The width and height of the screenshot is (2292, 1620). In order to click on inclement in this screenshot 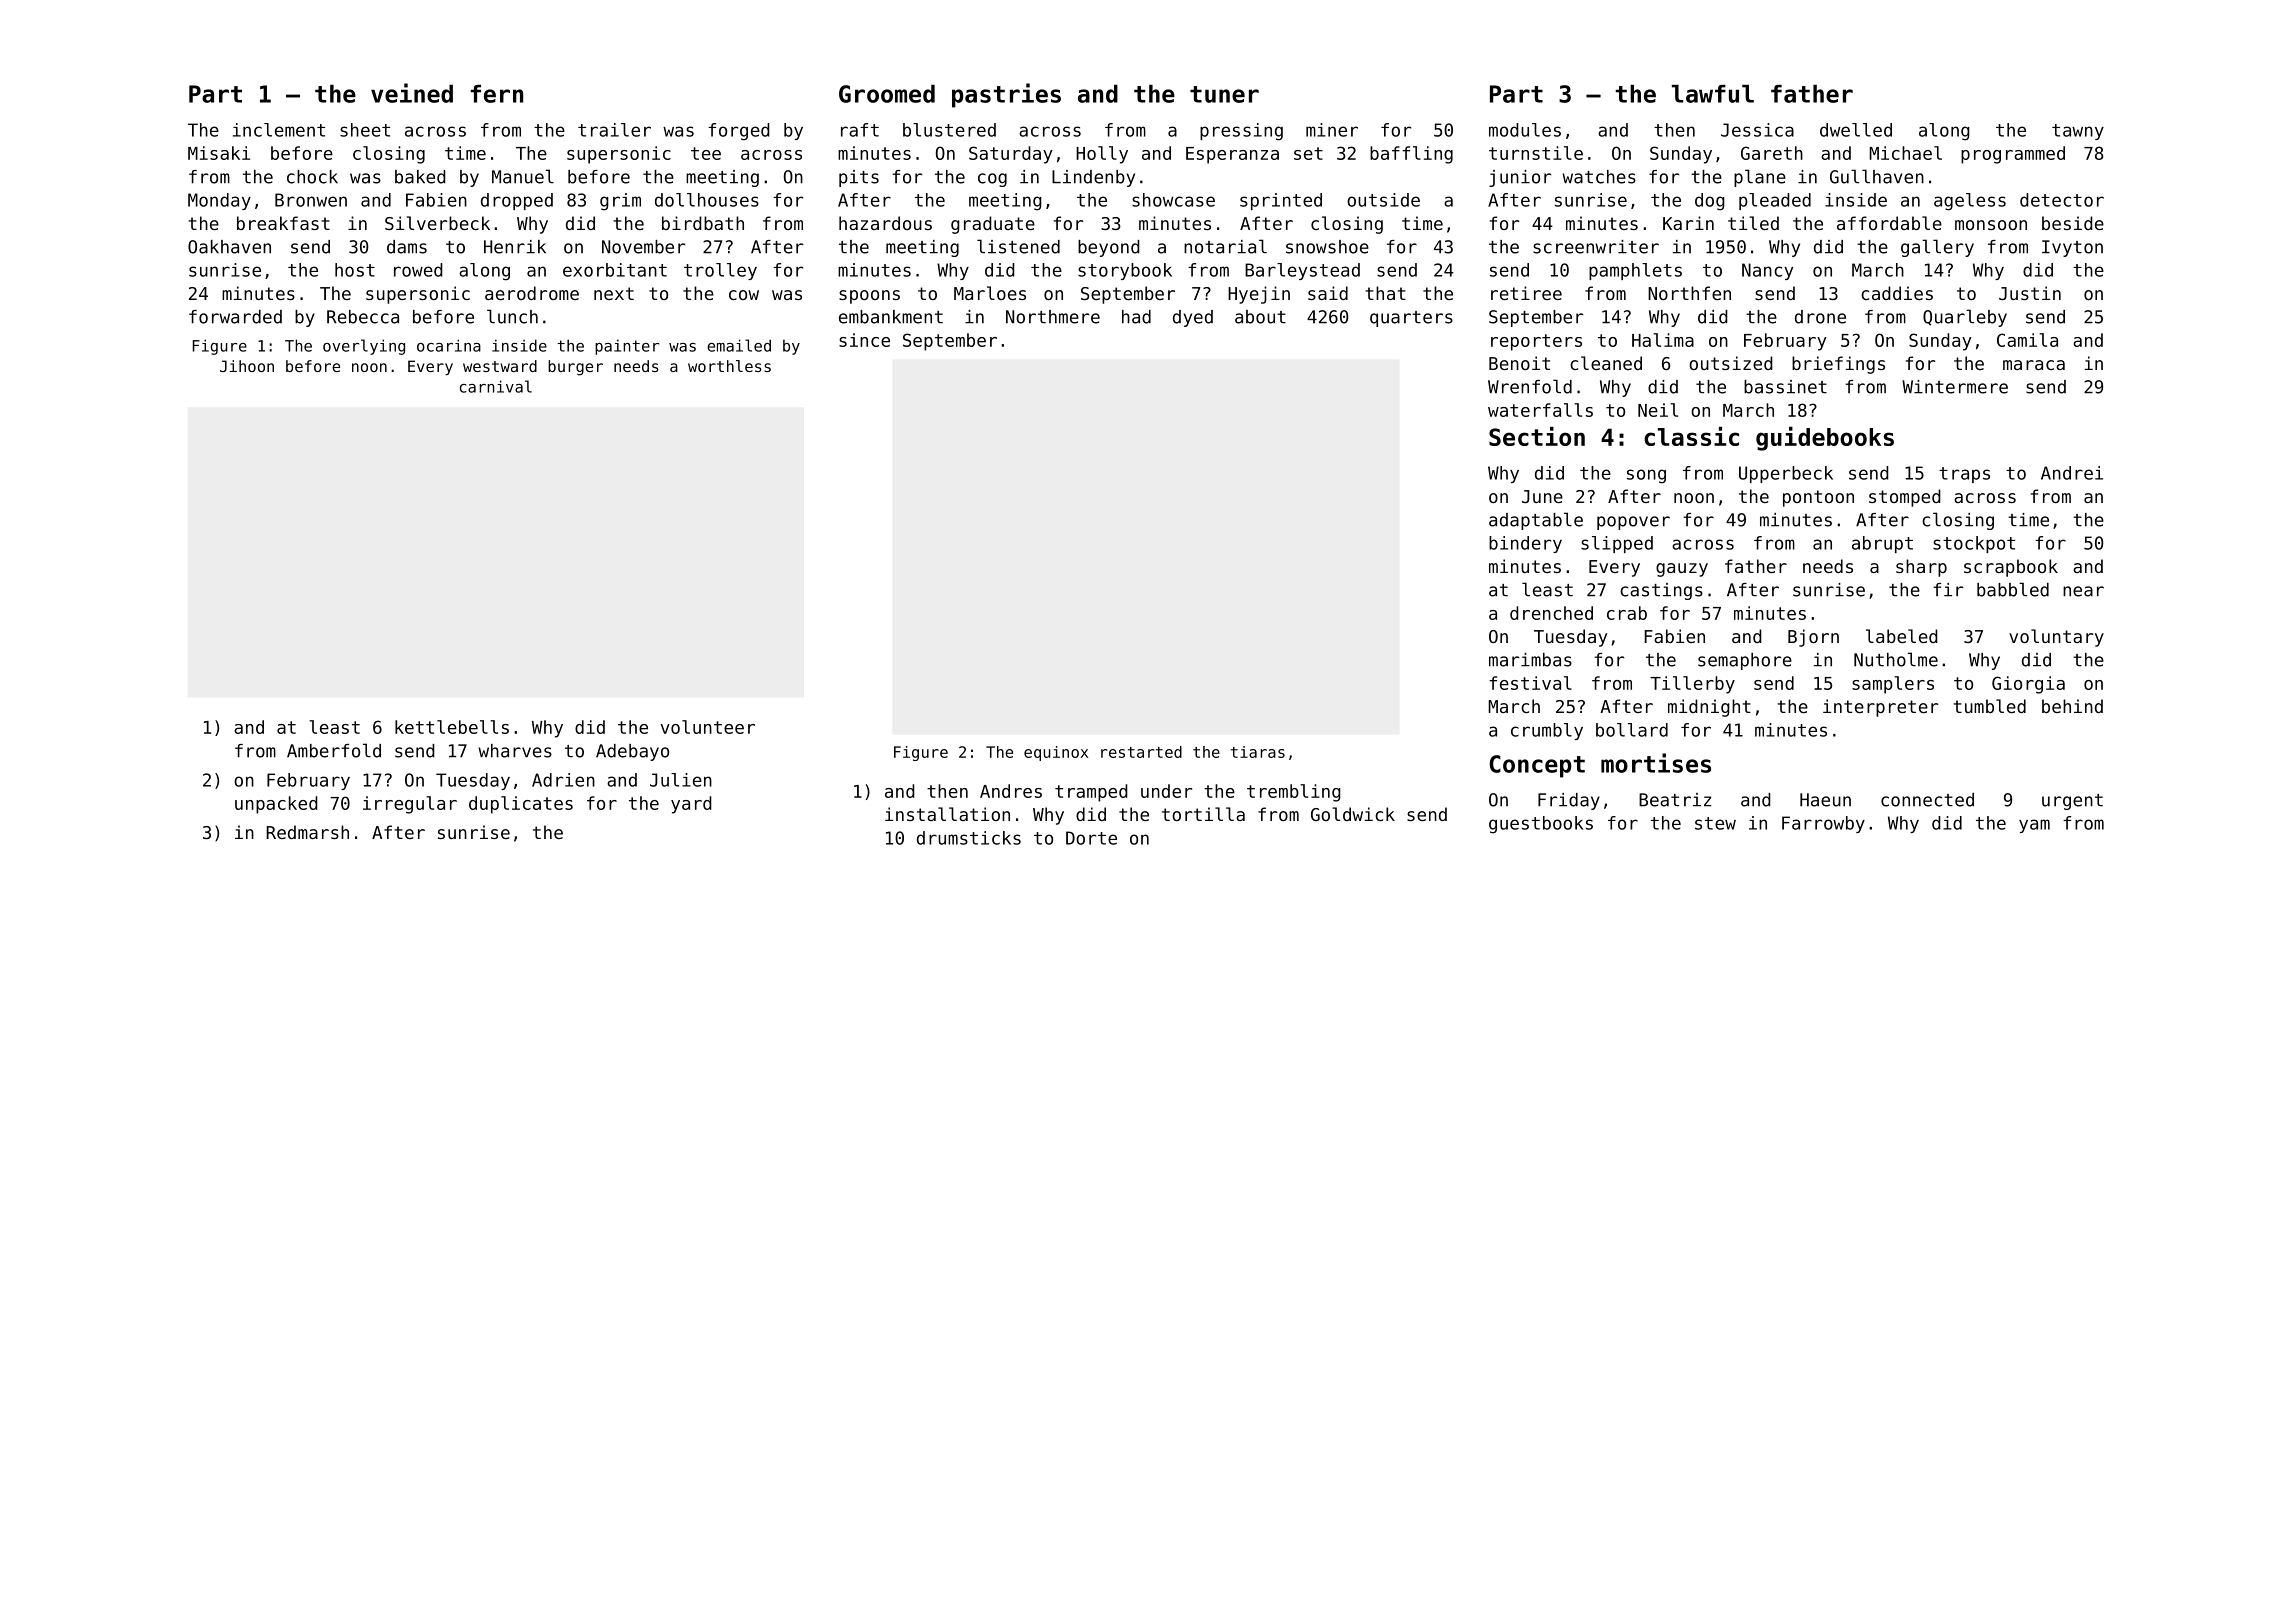, I will do `click(279, 130)`.
